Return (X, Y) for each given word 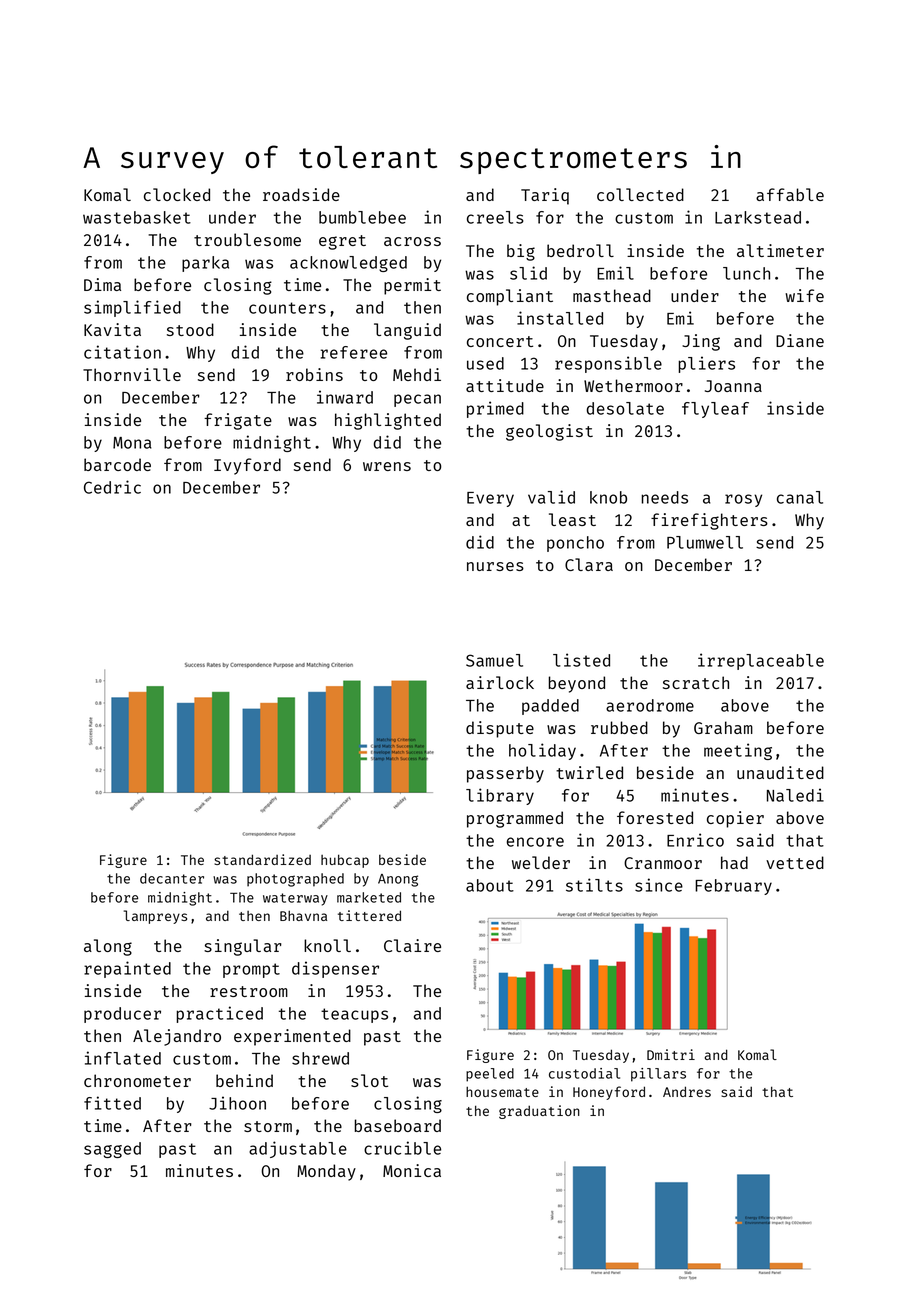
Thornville (132, 374)
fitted (112, 1103)
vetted (795, 862)
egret (342, 242)
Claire (412, 945)
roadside (301, 194)
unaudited (780, 772)
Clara (589, 564)
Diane (800, 340)
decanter (172, 878)
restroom (249, 991)
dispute (500, 729)
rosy (743, 500)
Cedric (112, 487)
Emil (615, 273)
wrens (387, 466)
